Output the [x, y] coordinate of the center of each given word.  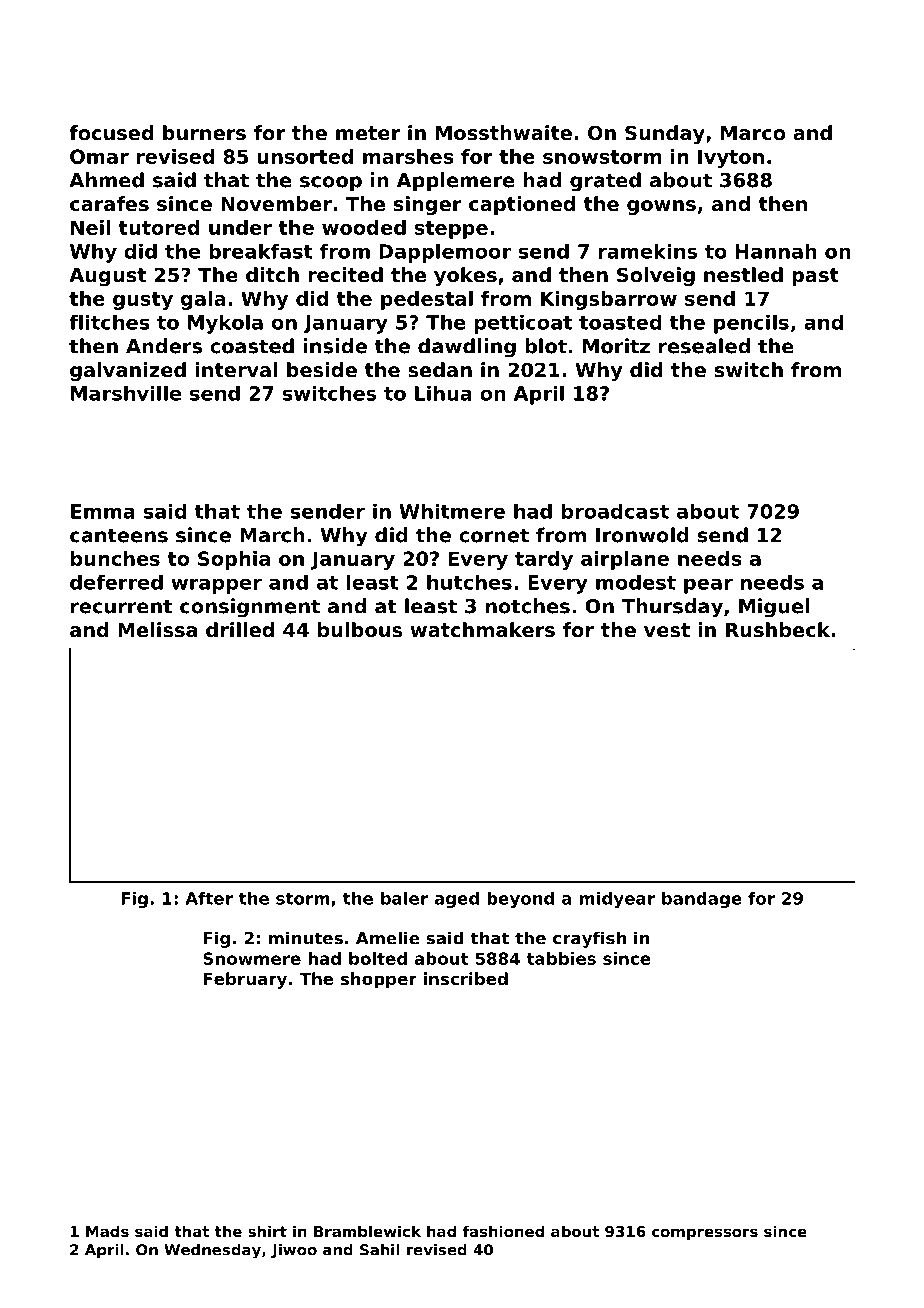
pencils [751, 324]
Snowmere [252, 958]
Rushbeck [778, 630]
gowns [661, 207]
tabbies [561, 958]
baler [404, 898]
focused [111, 133]
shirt [267, 1231]
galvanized [128, 371]
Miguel [774, 608]
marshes [408, 156]
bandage [702, 900]
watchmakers [482, 630]
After [209, 898]
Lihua [443, 393]
